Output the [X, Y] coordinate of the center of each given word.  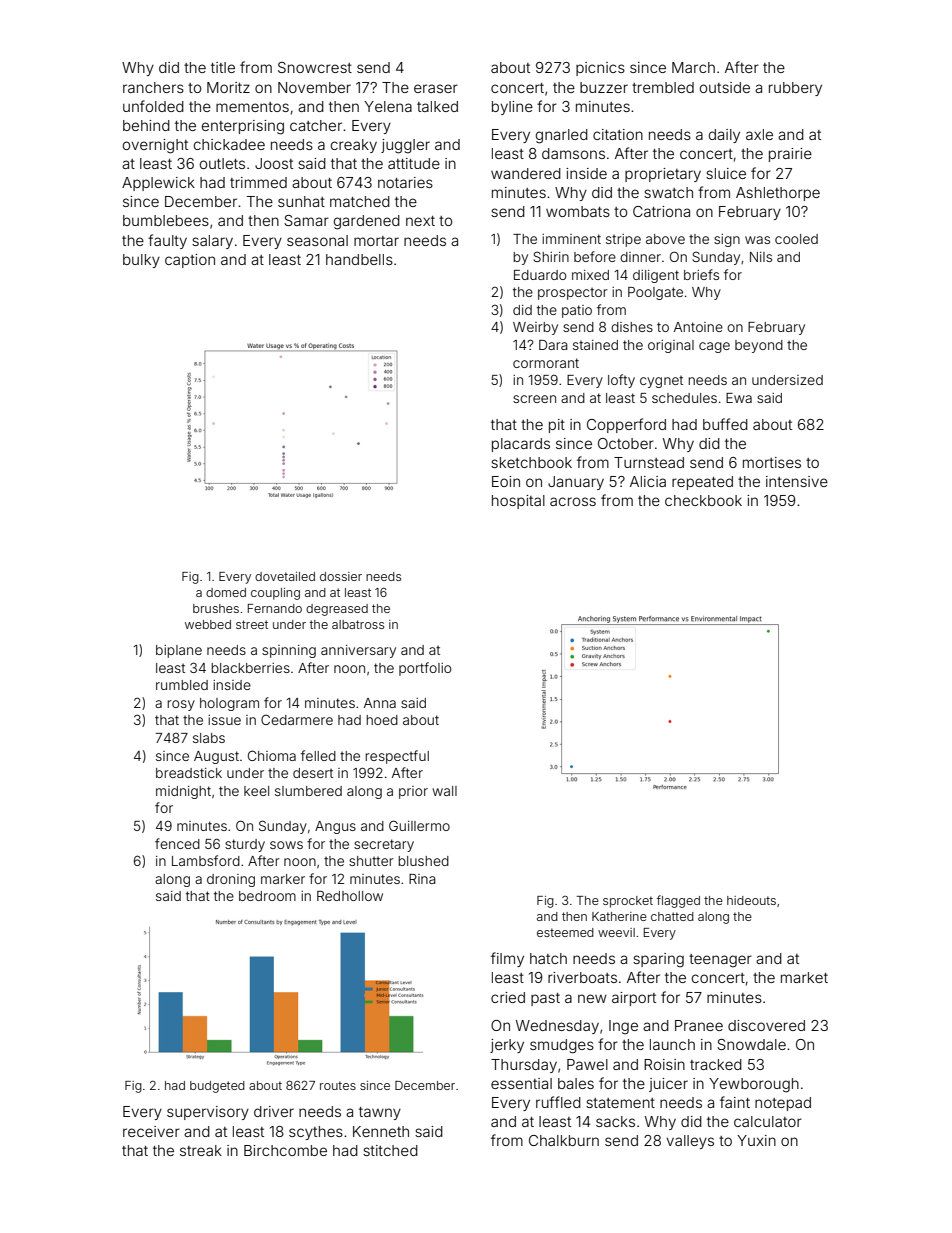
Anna [380, 703]
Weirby [535, 328]
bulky [141, 261]
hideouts [751, 900]
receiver [151, 1131]
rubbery [795, 89]
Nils [761, 257]
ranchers [153, 87]
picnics [600, 69]
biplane [179, 651]
